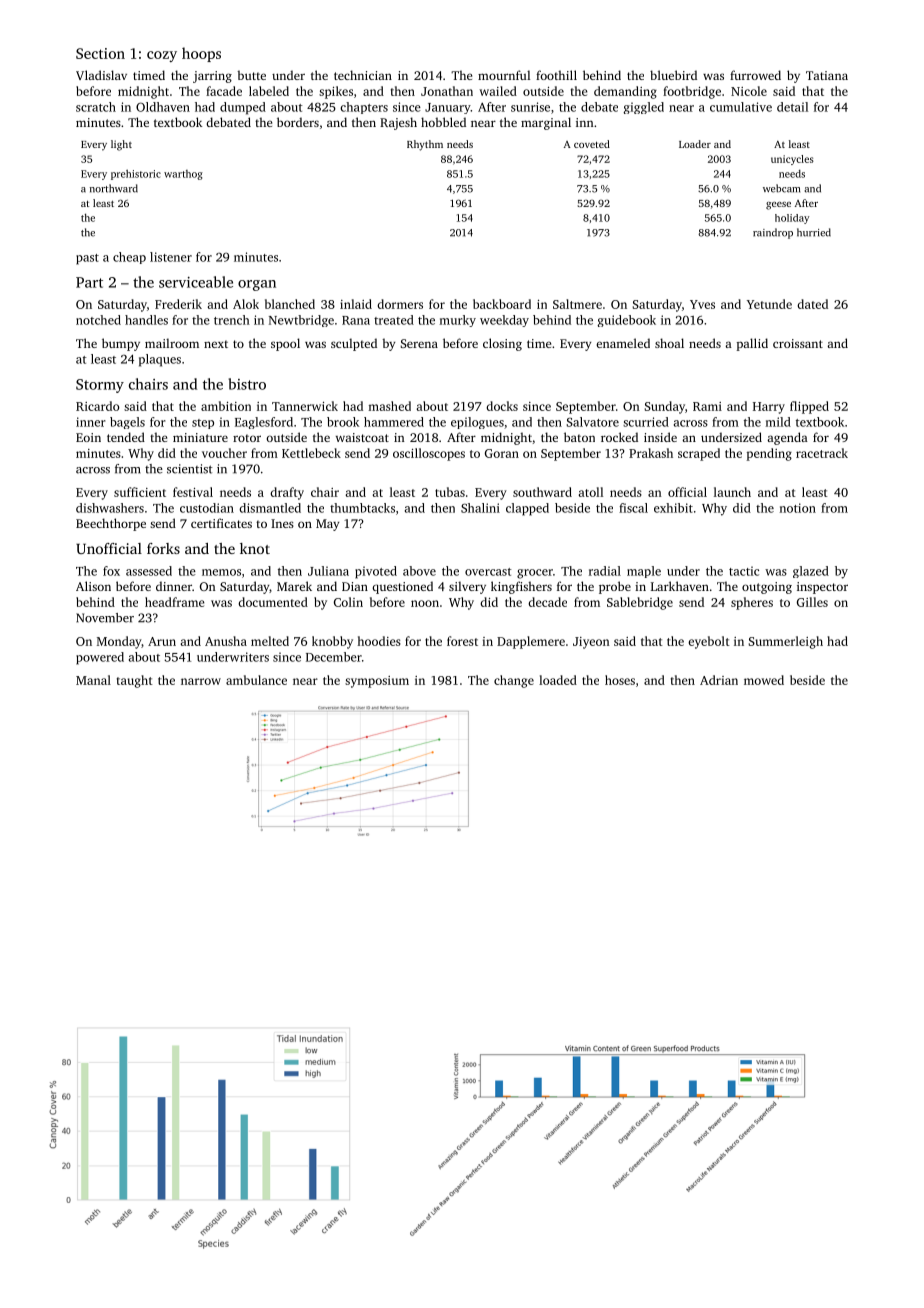  I want to click on unicycles, so click(792, 160).
